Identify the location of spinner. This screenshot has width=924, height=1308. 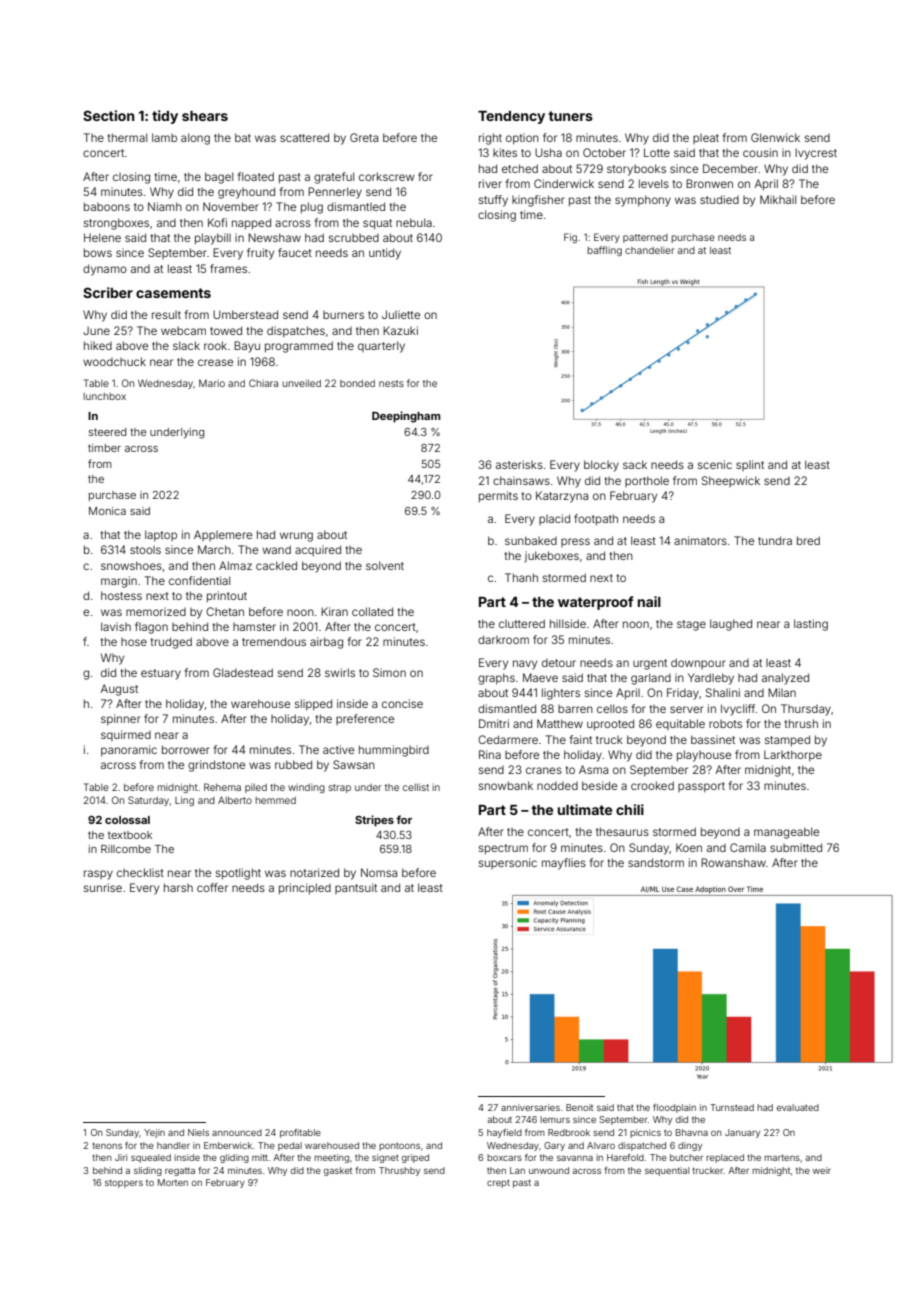
(121, 719).
